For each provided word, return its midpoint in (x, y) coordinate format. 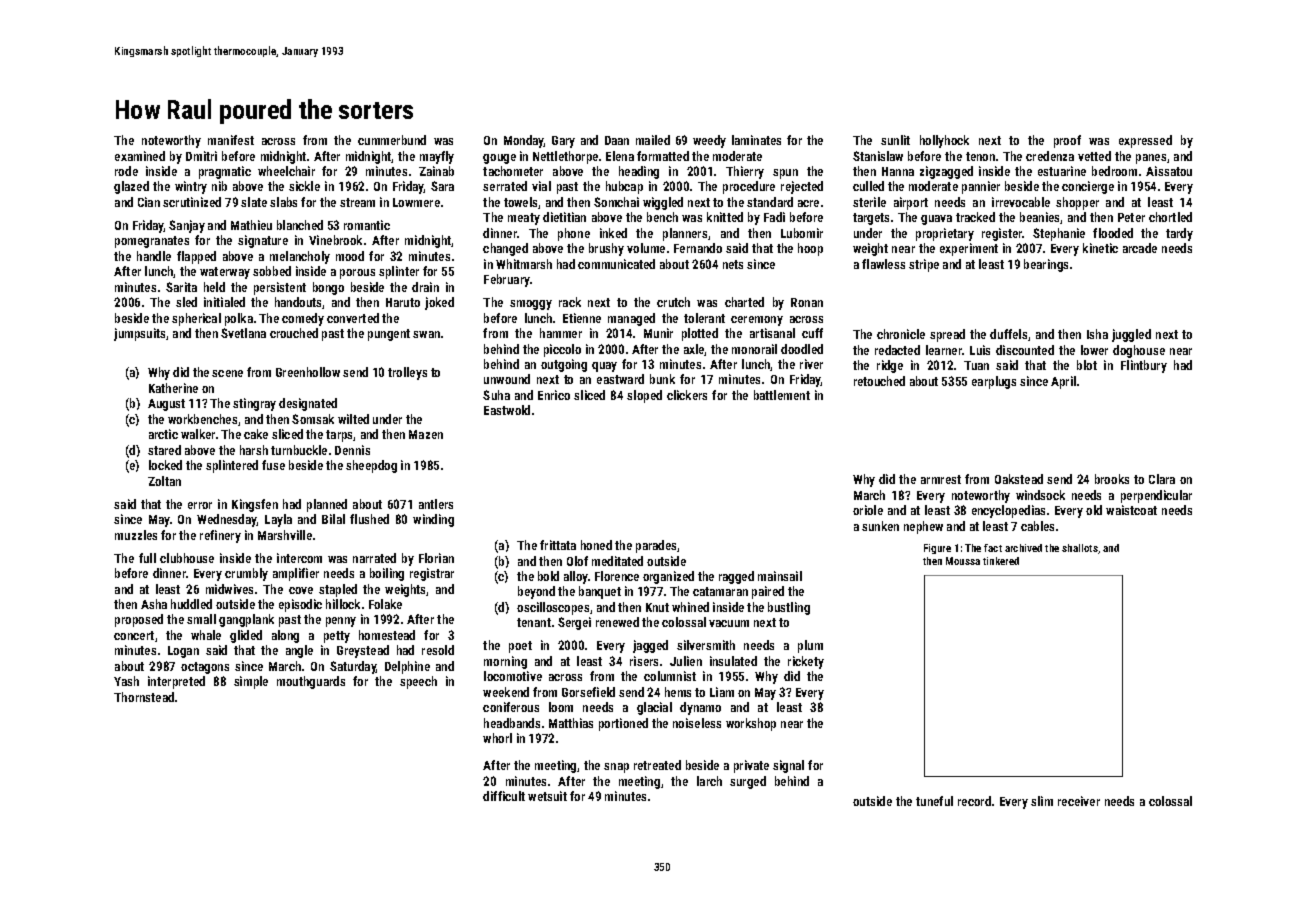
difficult (504, 796)
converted (353, 318)
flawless (883, 264)
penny (341, 622)
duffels (1008, 334)
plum (810, 646)
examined (140, 156)
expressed (1145, 141)
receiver (1079, 801)
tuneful (934, 801)
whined (690, 607)
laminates (756, 140)
